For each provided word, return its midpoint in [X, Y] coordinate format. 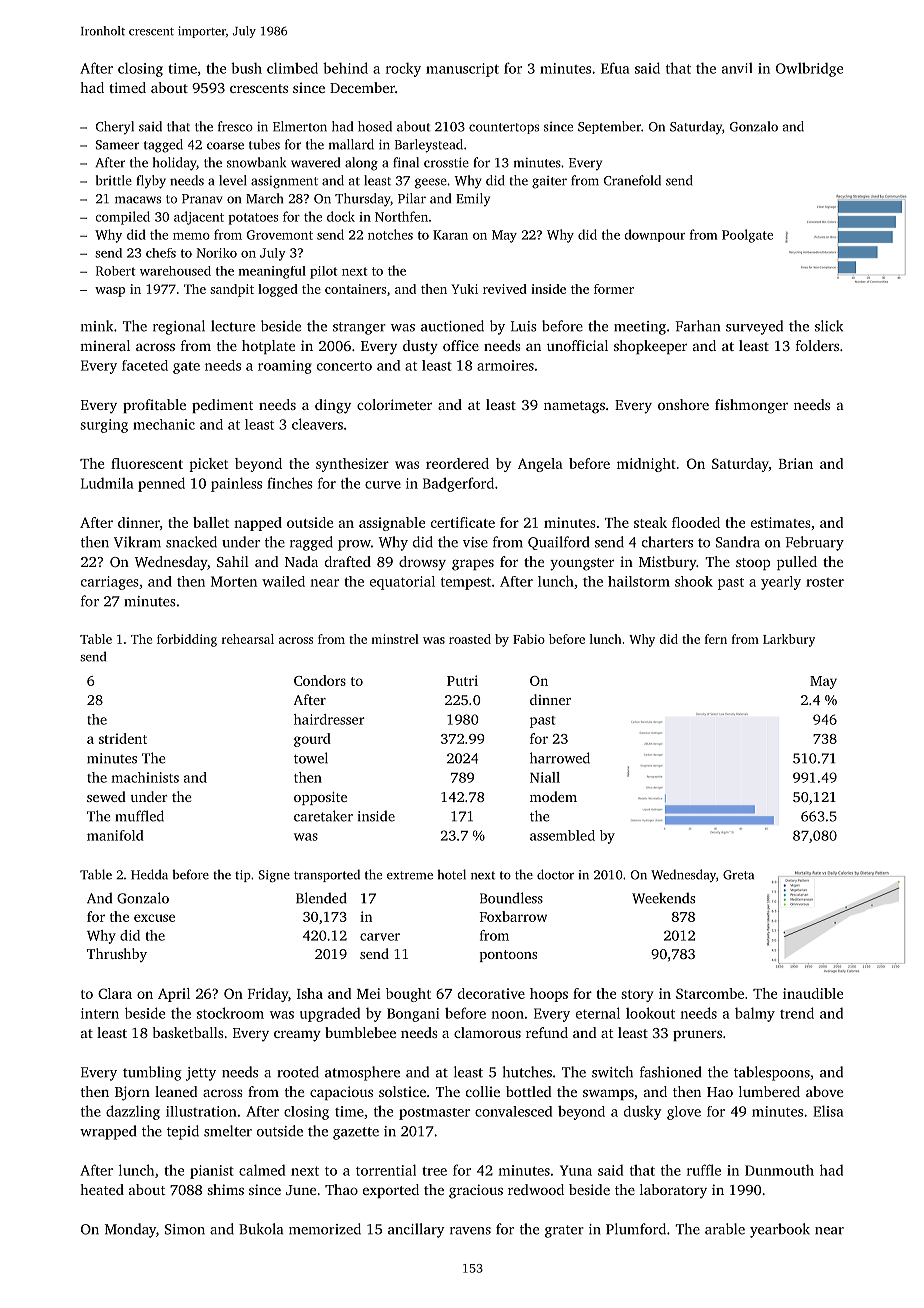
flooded [696, 522]
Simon [185, 1229]
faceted [145, 365]
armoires [505, 365]
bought [408, 995]
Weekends [663, 898]
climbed [292, 68]
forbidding [187, 640]
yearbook [780, 1230]
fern [716, 639]
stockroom [230, 1013]
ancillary [416, 1230]
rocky [403, 69]
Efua [615, 68]
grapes [473, 565]
